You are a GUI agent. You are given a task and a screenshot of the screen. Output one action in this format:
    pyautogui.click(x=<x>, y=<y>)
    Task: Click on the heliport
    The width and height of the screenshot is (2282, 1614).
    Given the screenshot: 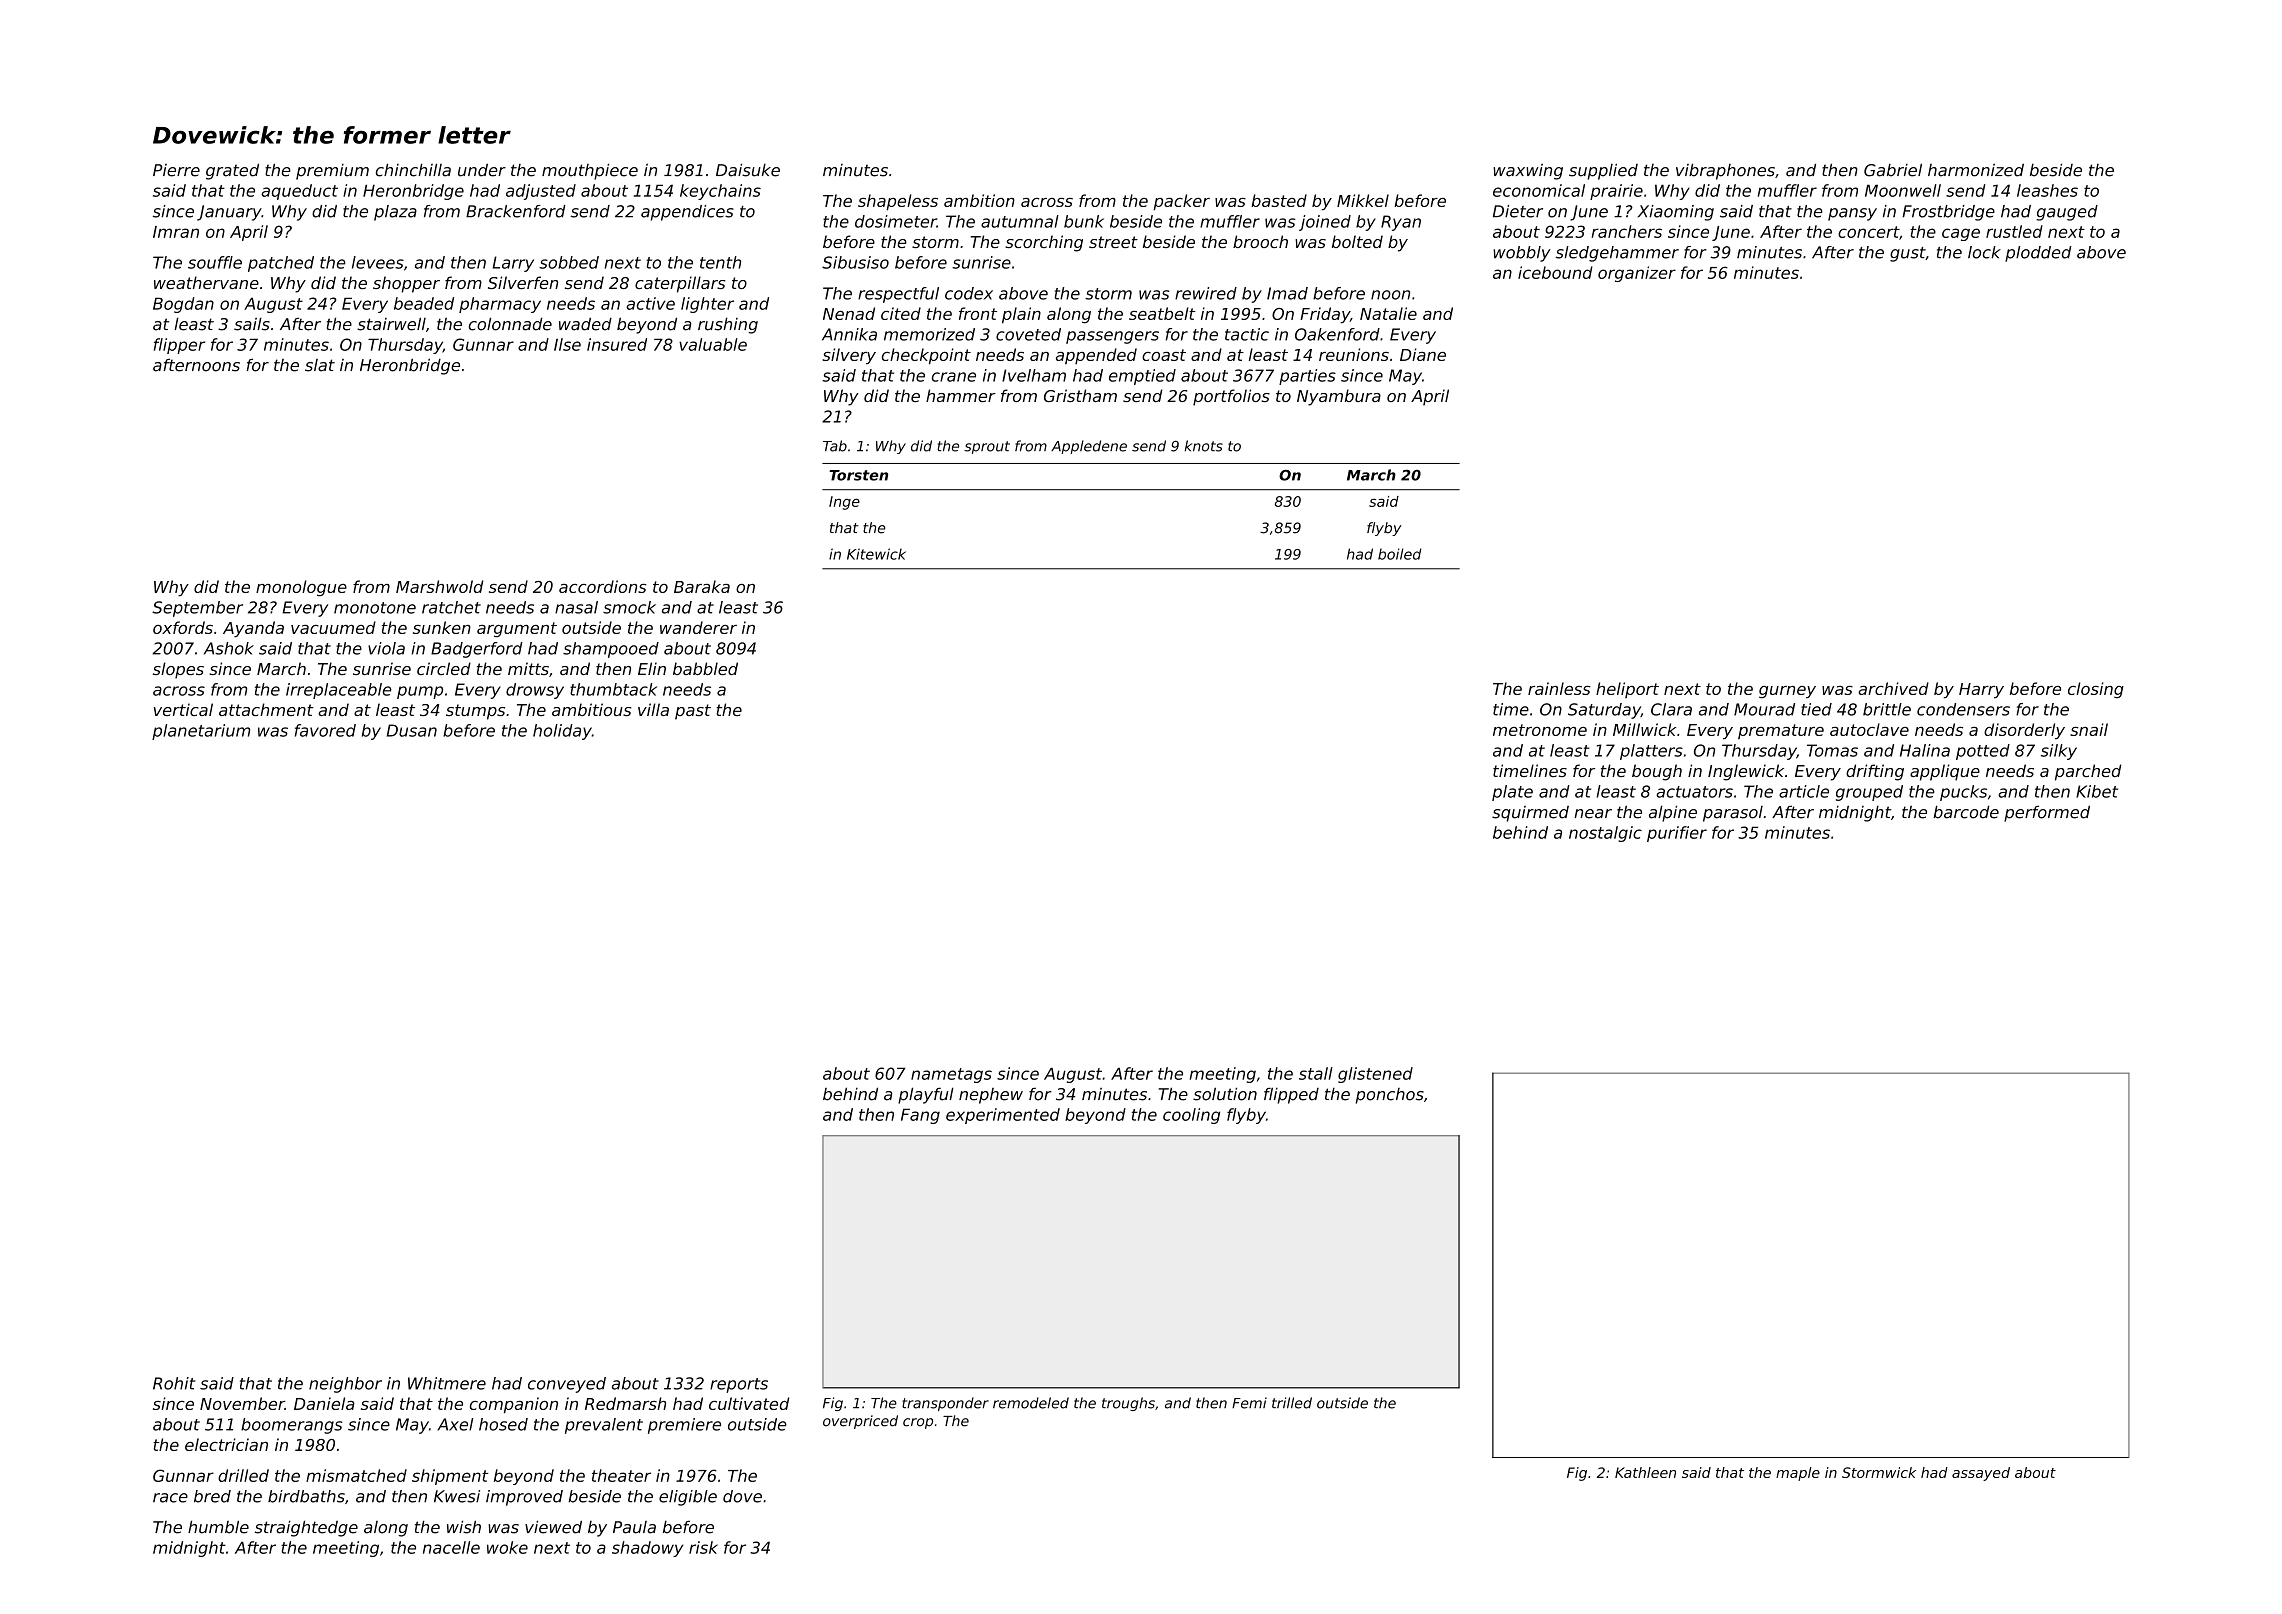 What is the action you would take?
    pyautogui.click(x=1627, y=690)
